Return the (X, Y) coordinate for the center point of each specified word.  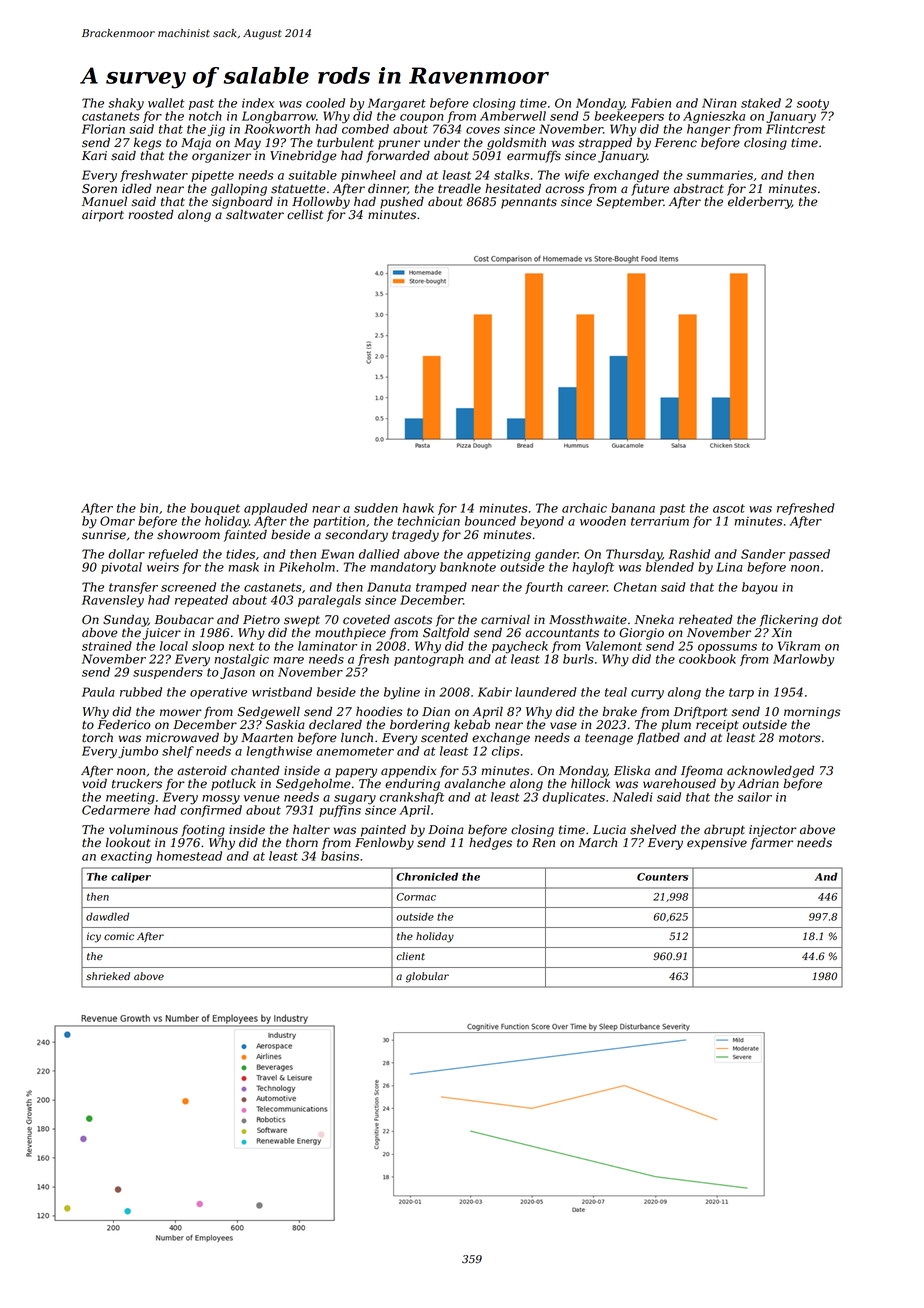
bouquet (215, 509)
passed (809, 555)
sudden (376, 508)
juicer (162, 634)
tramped (441, 588)
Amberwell (513, 116)
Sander (763, 554)
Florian (103, 129)
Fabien (651, 103)
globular (427, 977)
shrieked (108, 976)
